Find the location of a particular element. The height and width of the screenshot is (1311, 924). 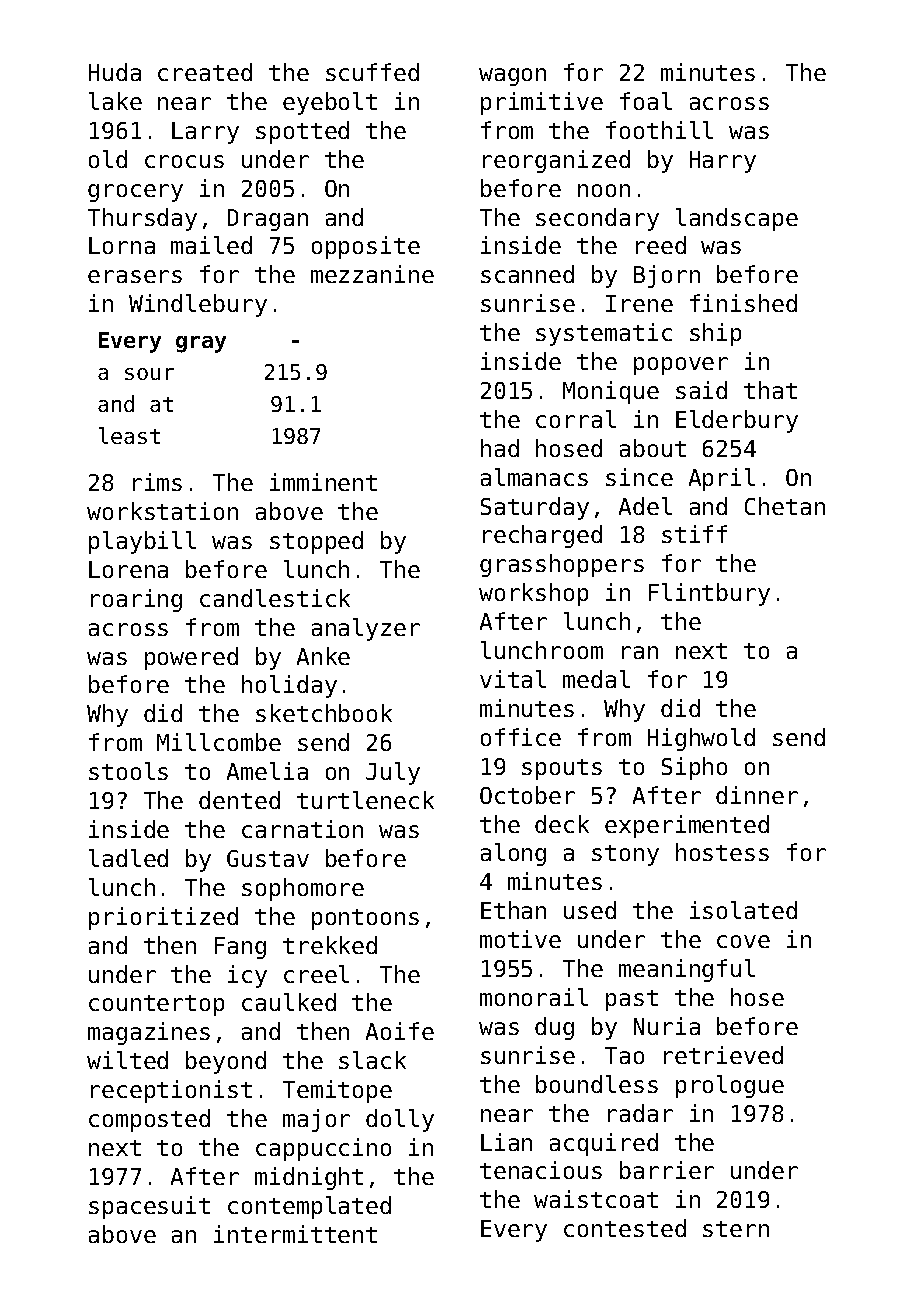

Chetan is located at coordinates (785, 506).
